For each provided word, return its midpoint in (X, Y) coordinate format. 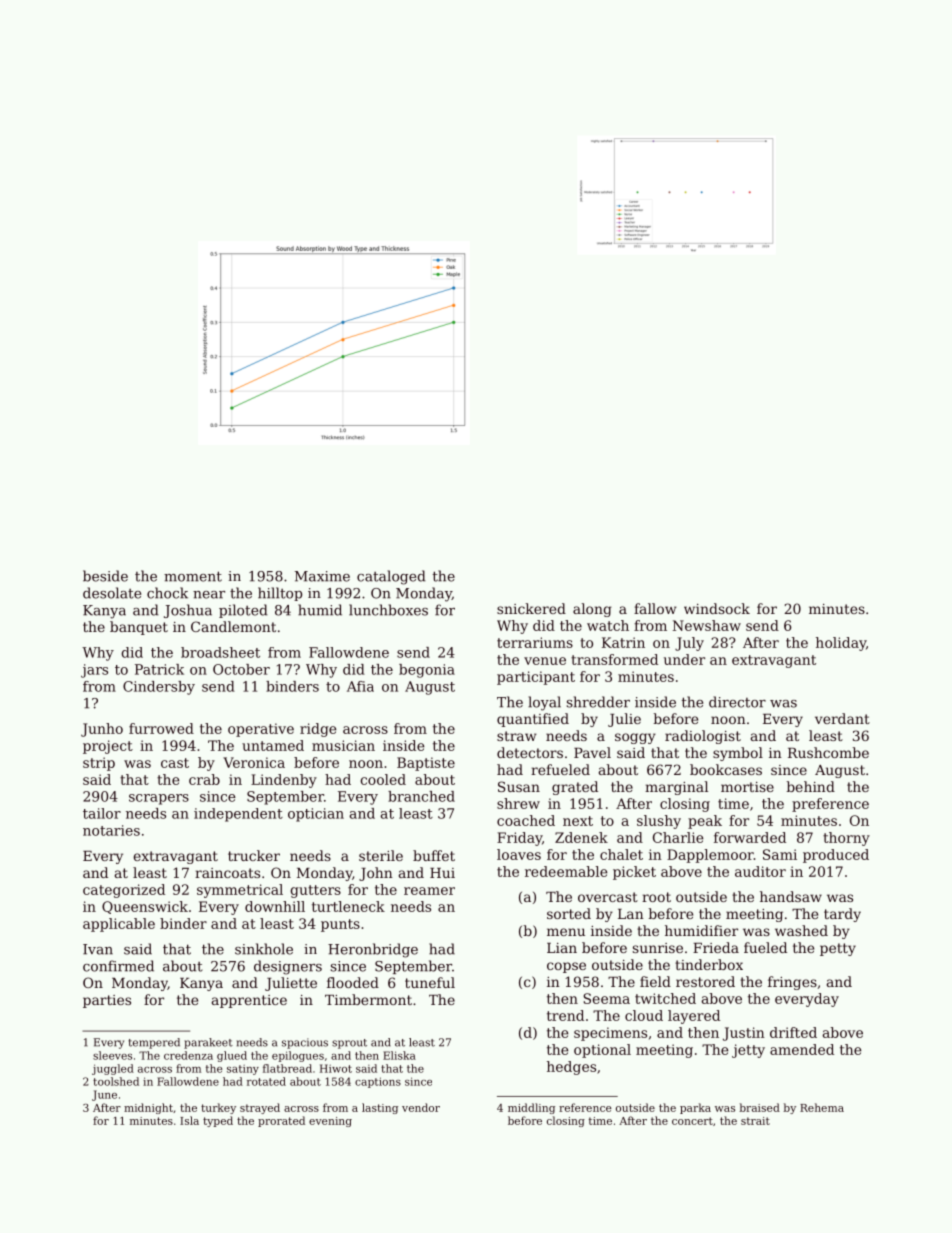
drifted (793, 1032)
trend (565, 1015)
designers (288, 967)
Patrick (159, 669)
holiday (841, 644)
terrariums (535, 642)
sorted (569, 913)
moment (193, 576)
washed (801, 930)
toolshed (116, 1081)
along (592, 610)
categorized (124, 891)
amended (802, 1049)
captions (378, 1082)
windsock (717, 608)
